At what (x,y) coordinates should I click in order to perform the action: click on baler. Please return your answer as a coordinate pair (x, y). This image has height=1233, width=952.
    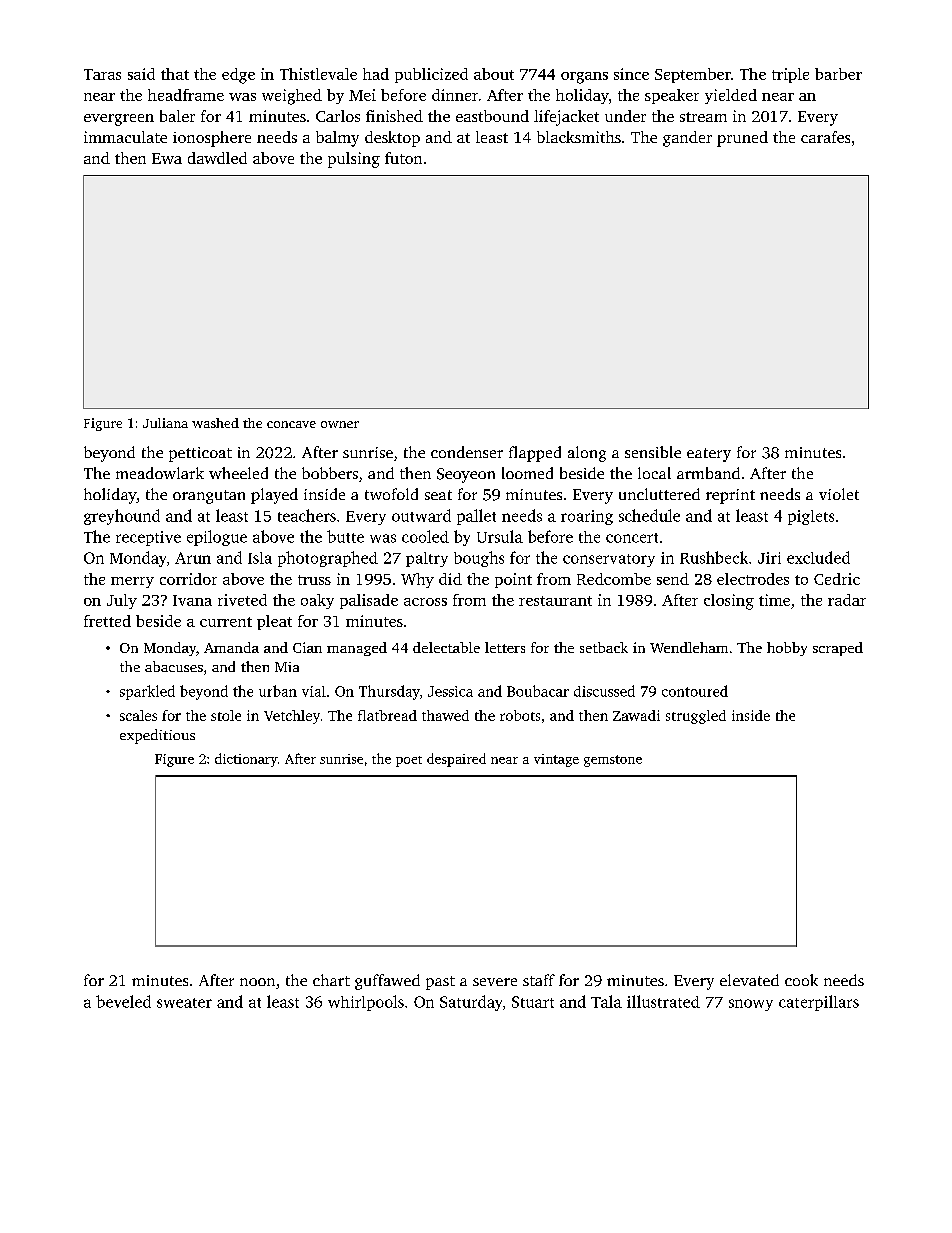
    Looking at the image, I should click on (177, 116).
